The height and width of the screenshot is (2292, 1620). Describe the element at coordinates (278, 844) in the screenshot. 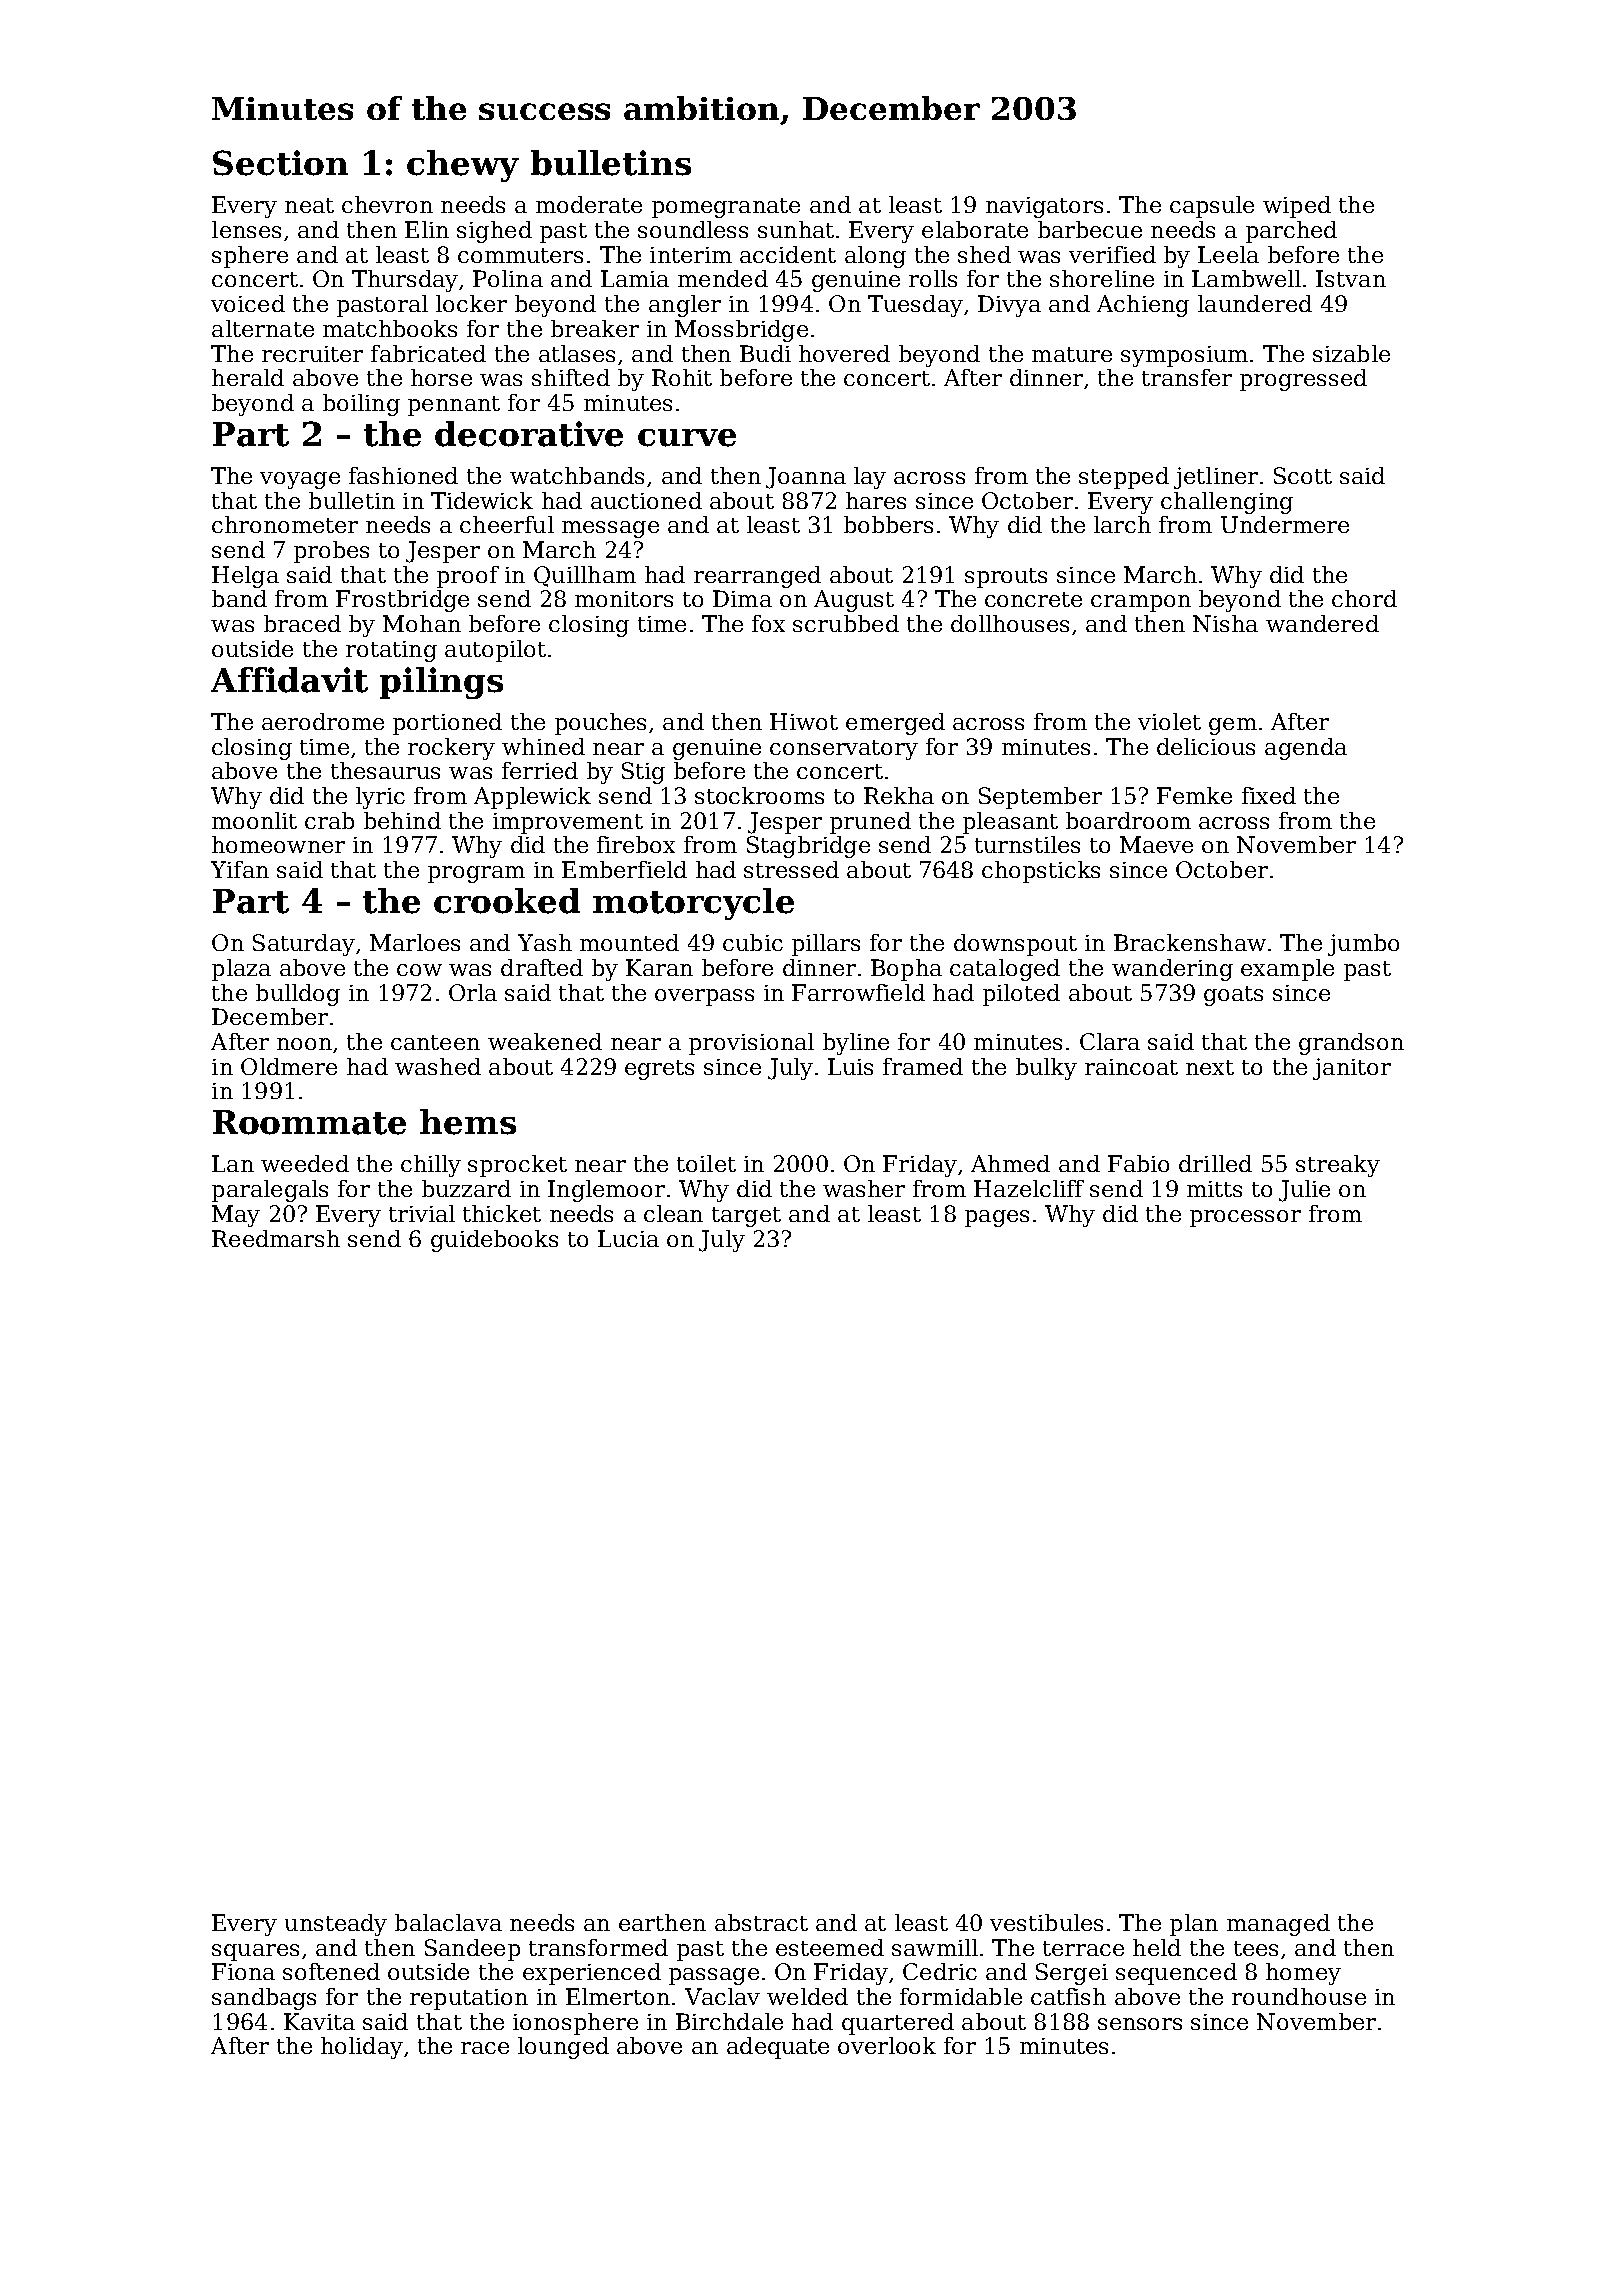

I see `homeowner` at that location.
